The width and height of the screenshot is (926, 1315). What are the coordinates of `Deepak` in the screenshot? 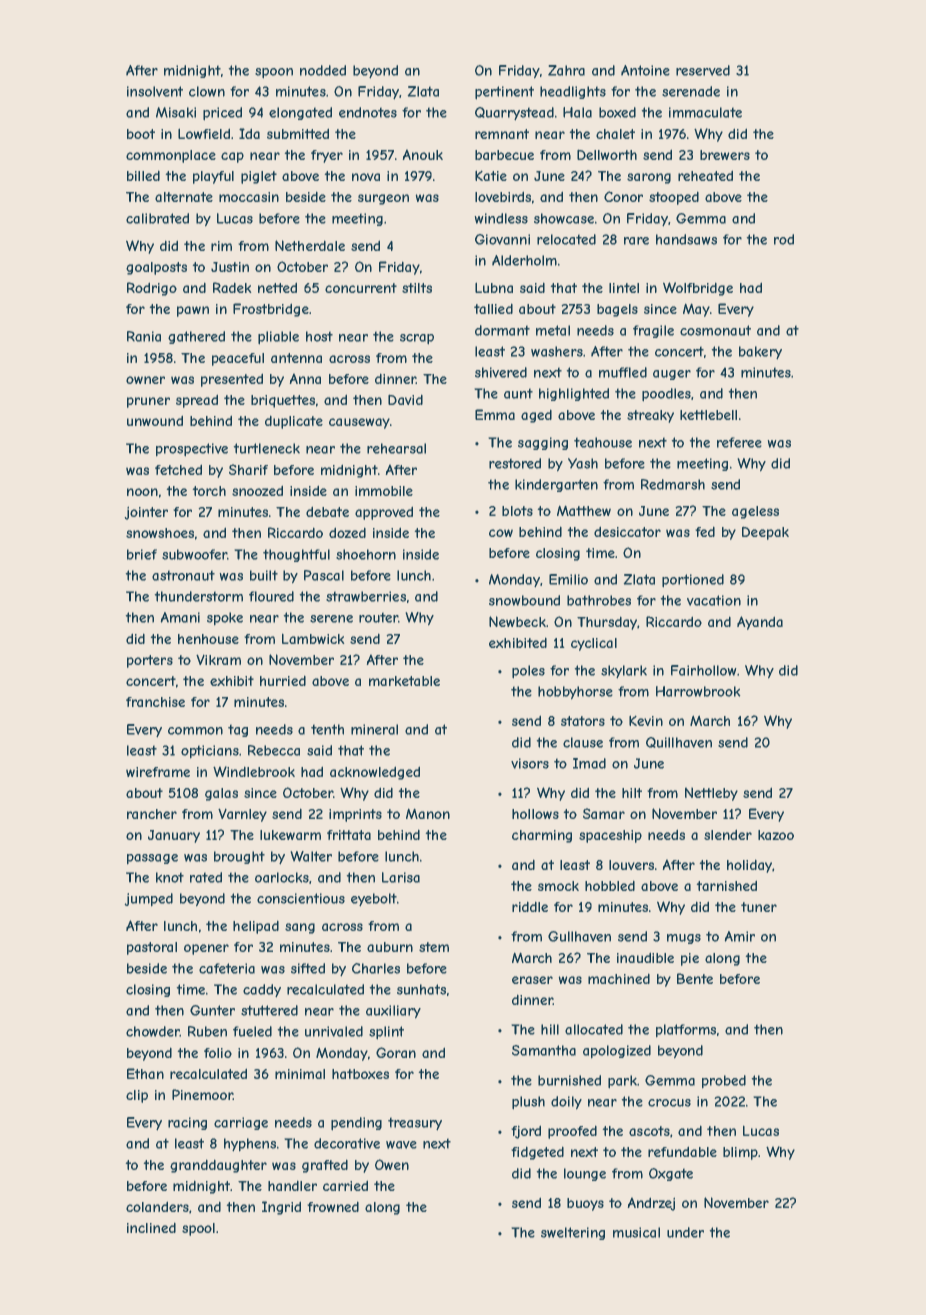 It's located at (765, 533).
